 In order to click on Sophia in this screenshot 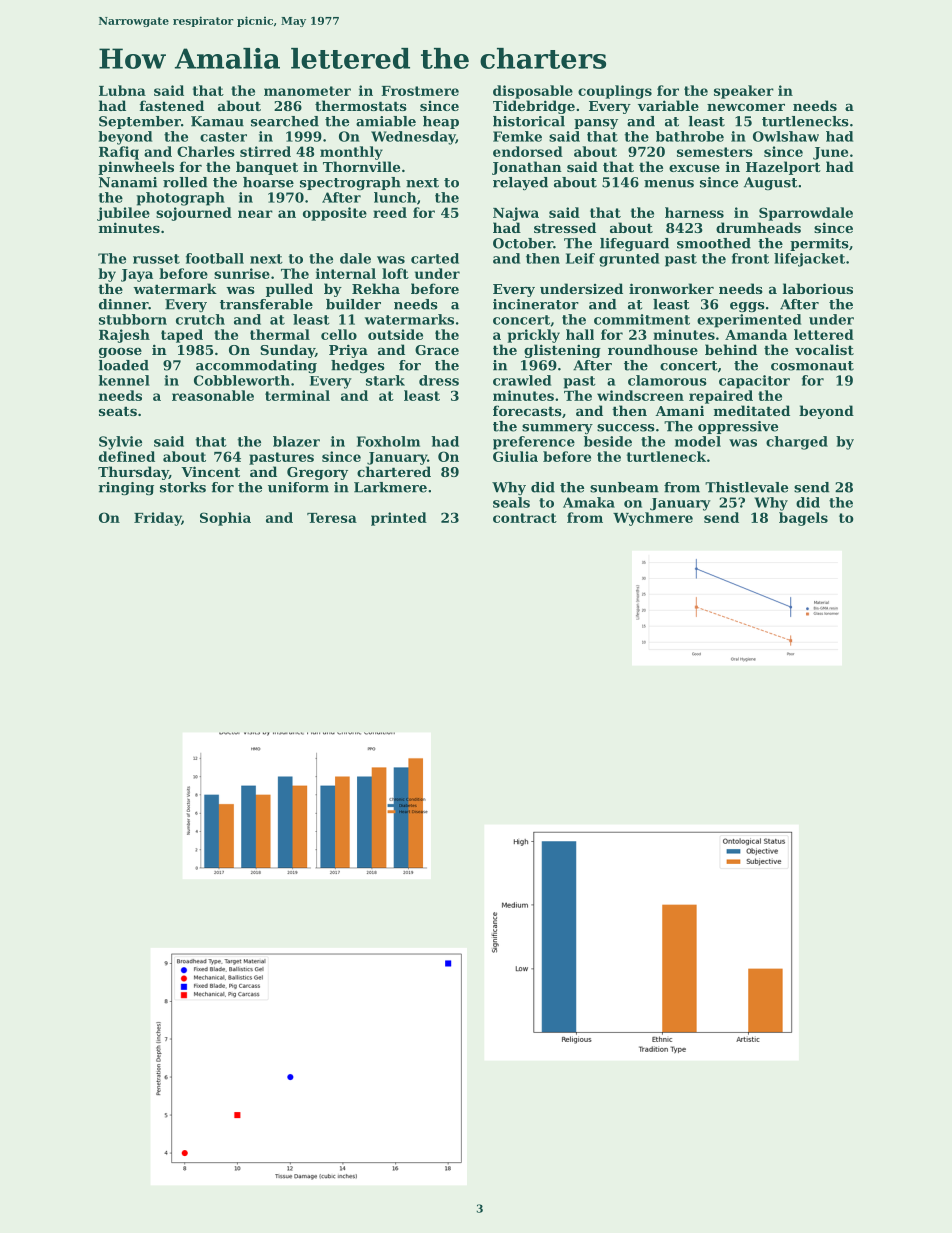, I will do `click(225, 519)`.
